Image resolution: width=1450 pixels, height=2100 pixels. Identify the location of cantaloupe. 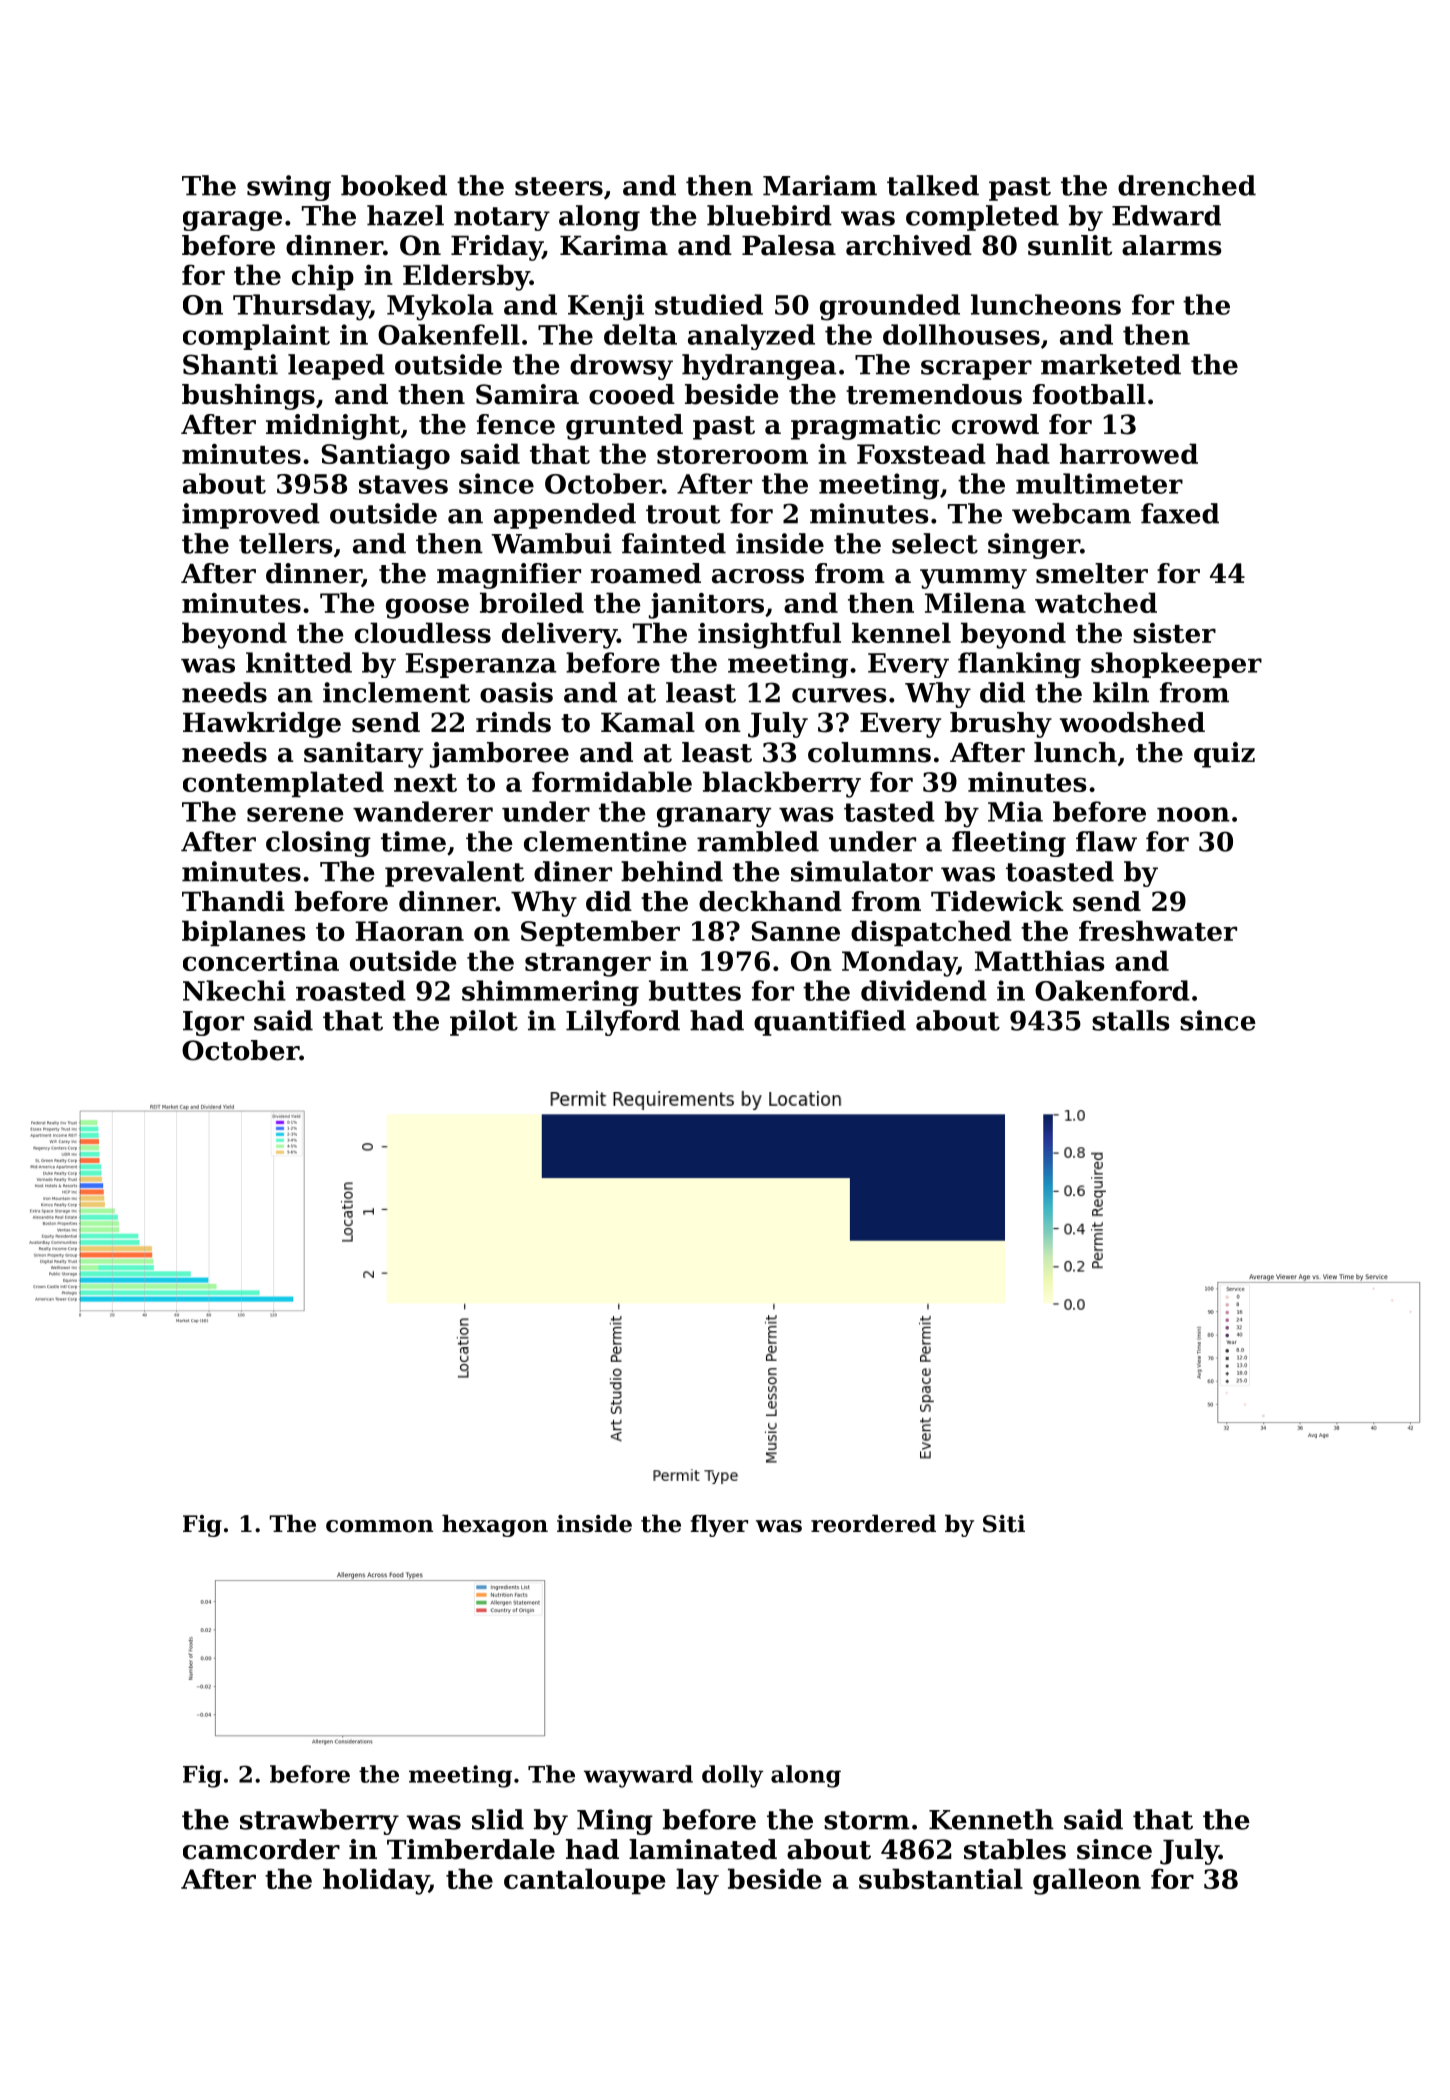
(584, 1881).
